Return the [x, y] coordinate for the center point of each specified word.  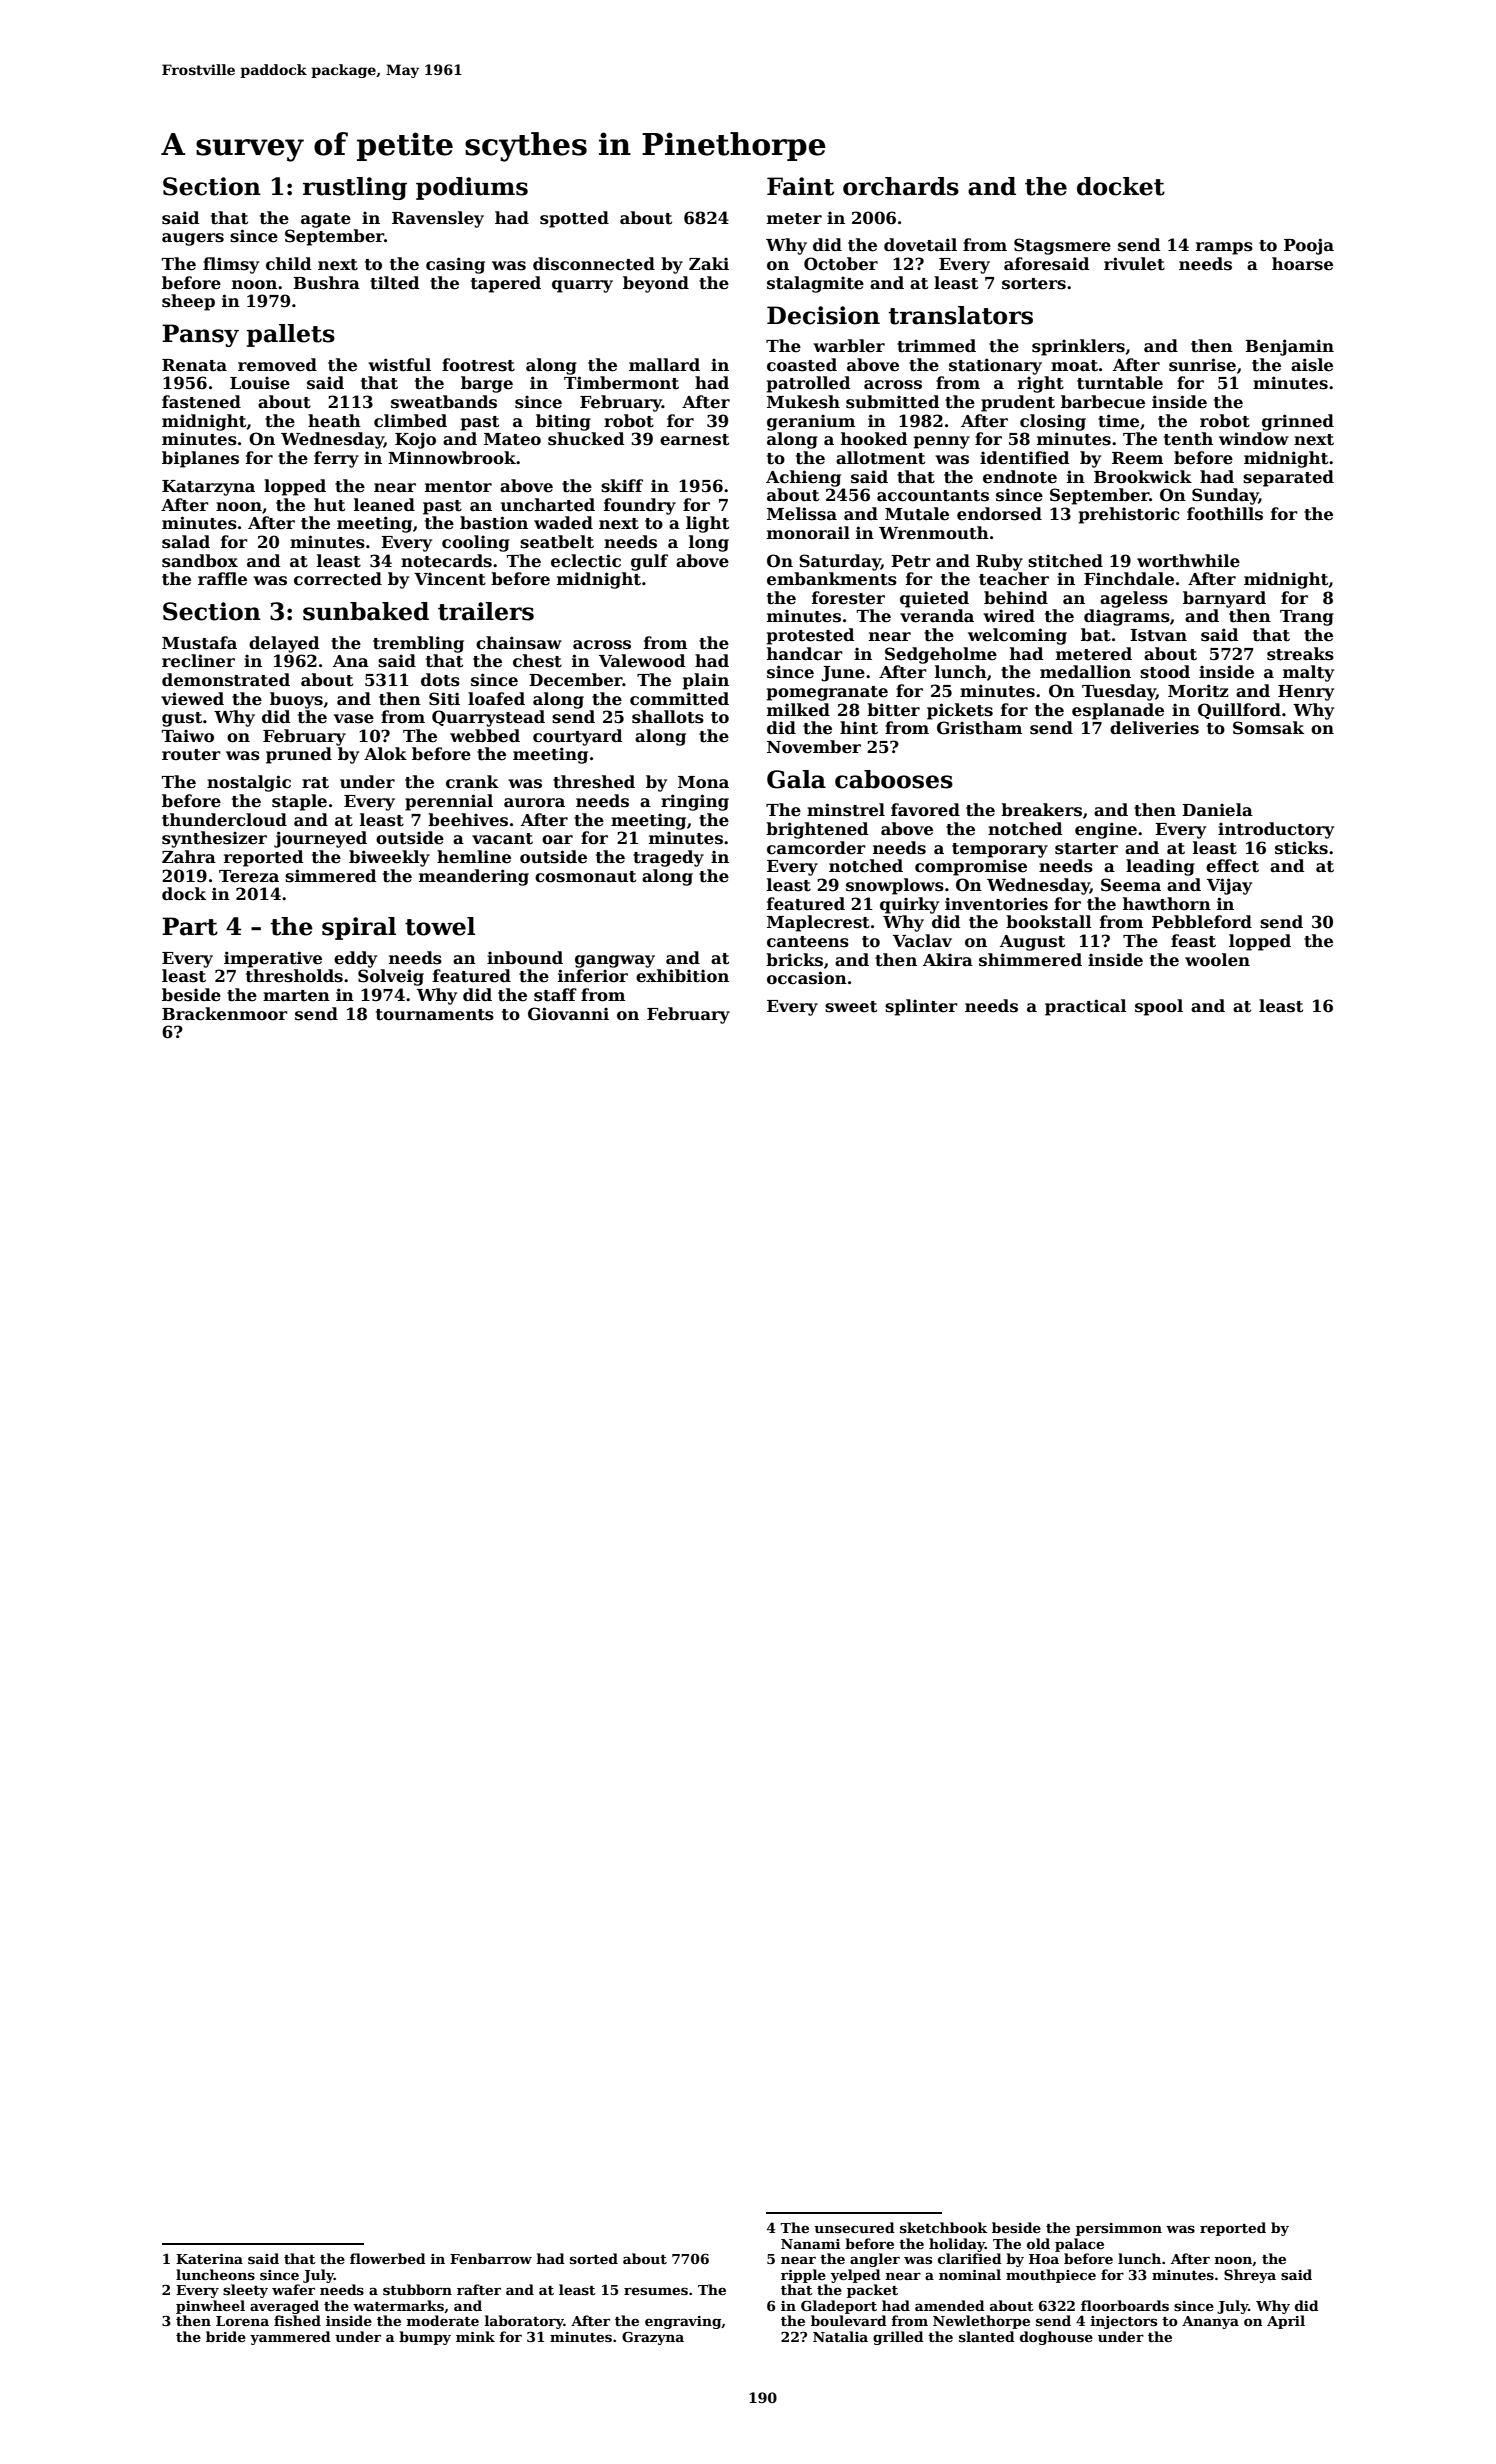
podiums [472, 188]
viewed [192, 699]
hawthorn [1167, 904]
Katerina [209, 2259]
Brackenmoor [225, 1014]
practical [1086, 1007]
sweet [851, 1007]
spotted [574, 219]
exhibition [682, 976]
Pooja [1309, 246]
